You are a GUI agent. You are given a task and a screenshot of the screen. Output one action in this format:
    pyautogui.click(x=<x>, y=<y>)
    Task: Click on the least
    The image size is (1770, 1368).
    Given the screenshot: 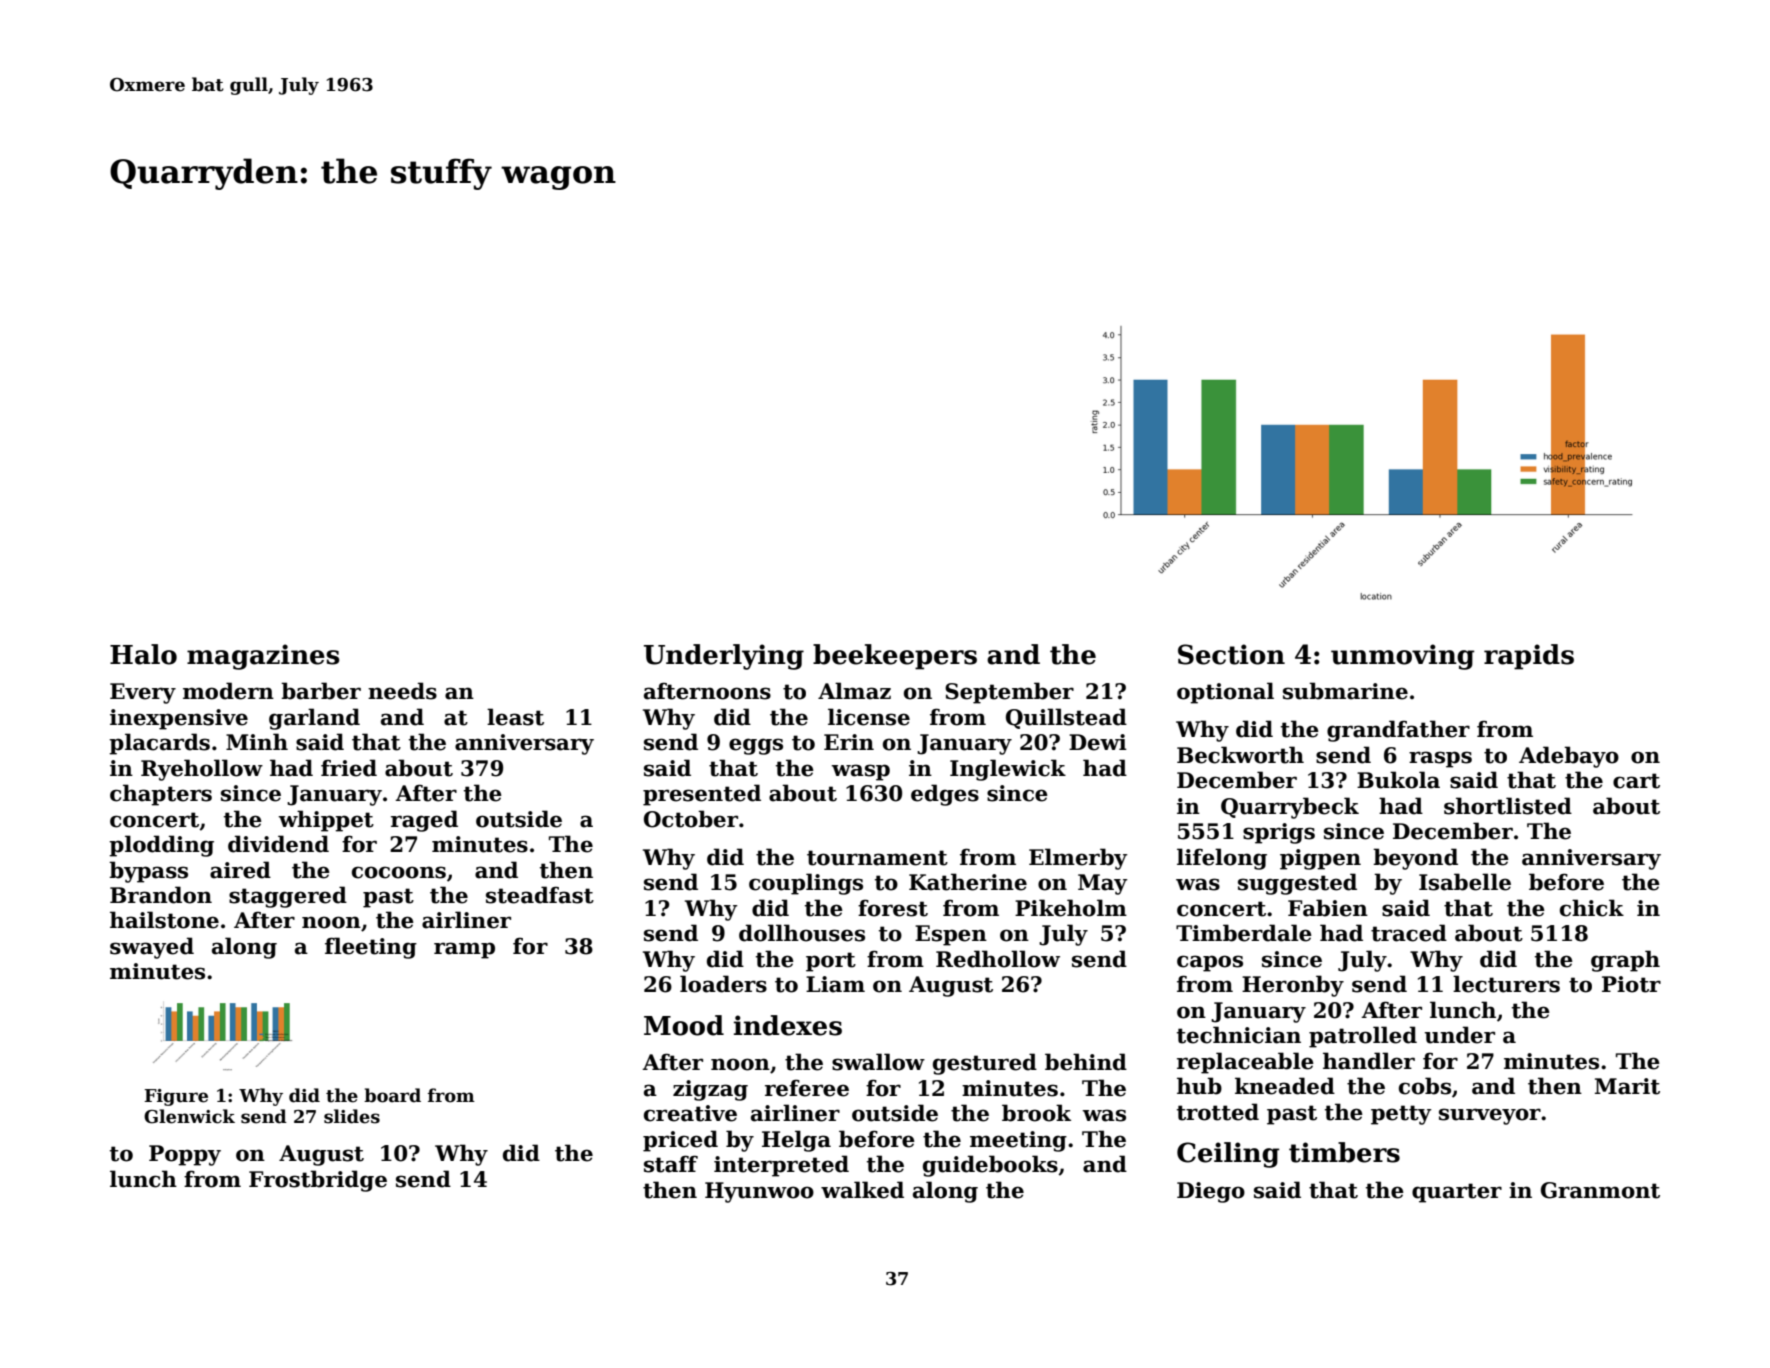 What is the action you would take?
    pyautogui.click(x=515, y=717)
